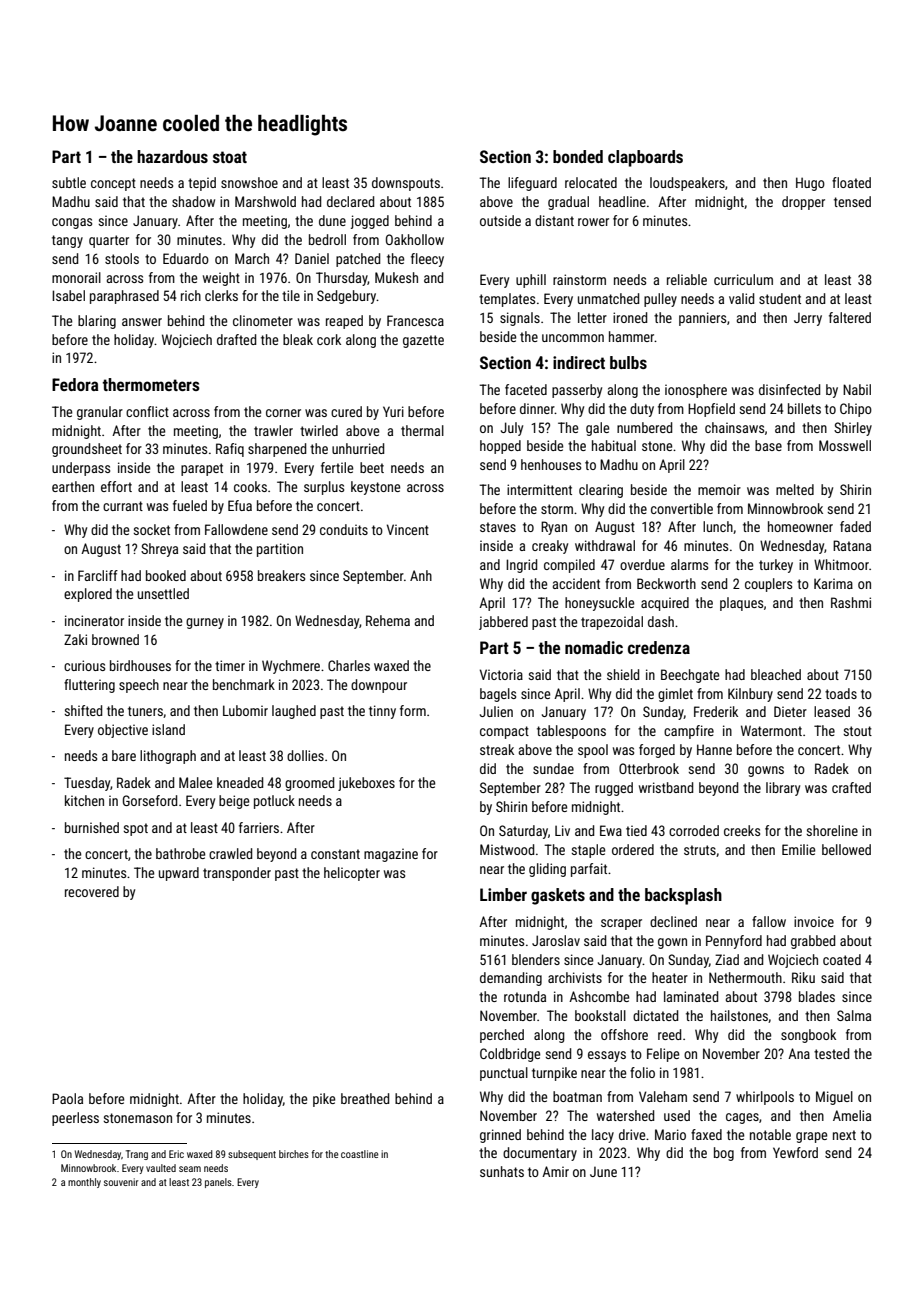 The width and height of the screenshot is (924, 1308). Describe the element at coordinates (783, 789) in the screenshot. I see `library` at that location.
